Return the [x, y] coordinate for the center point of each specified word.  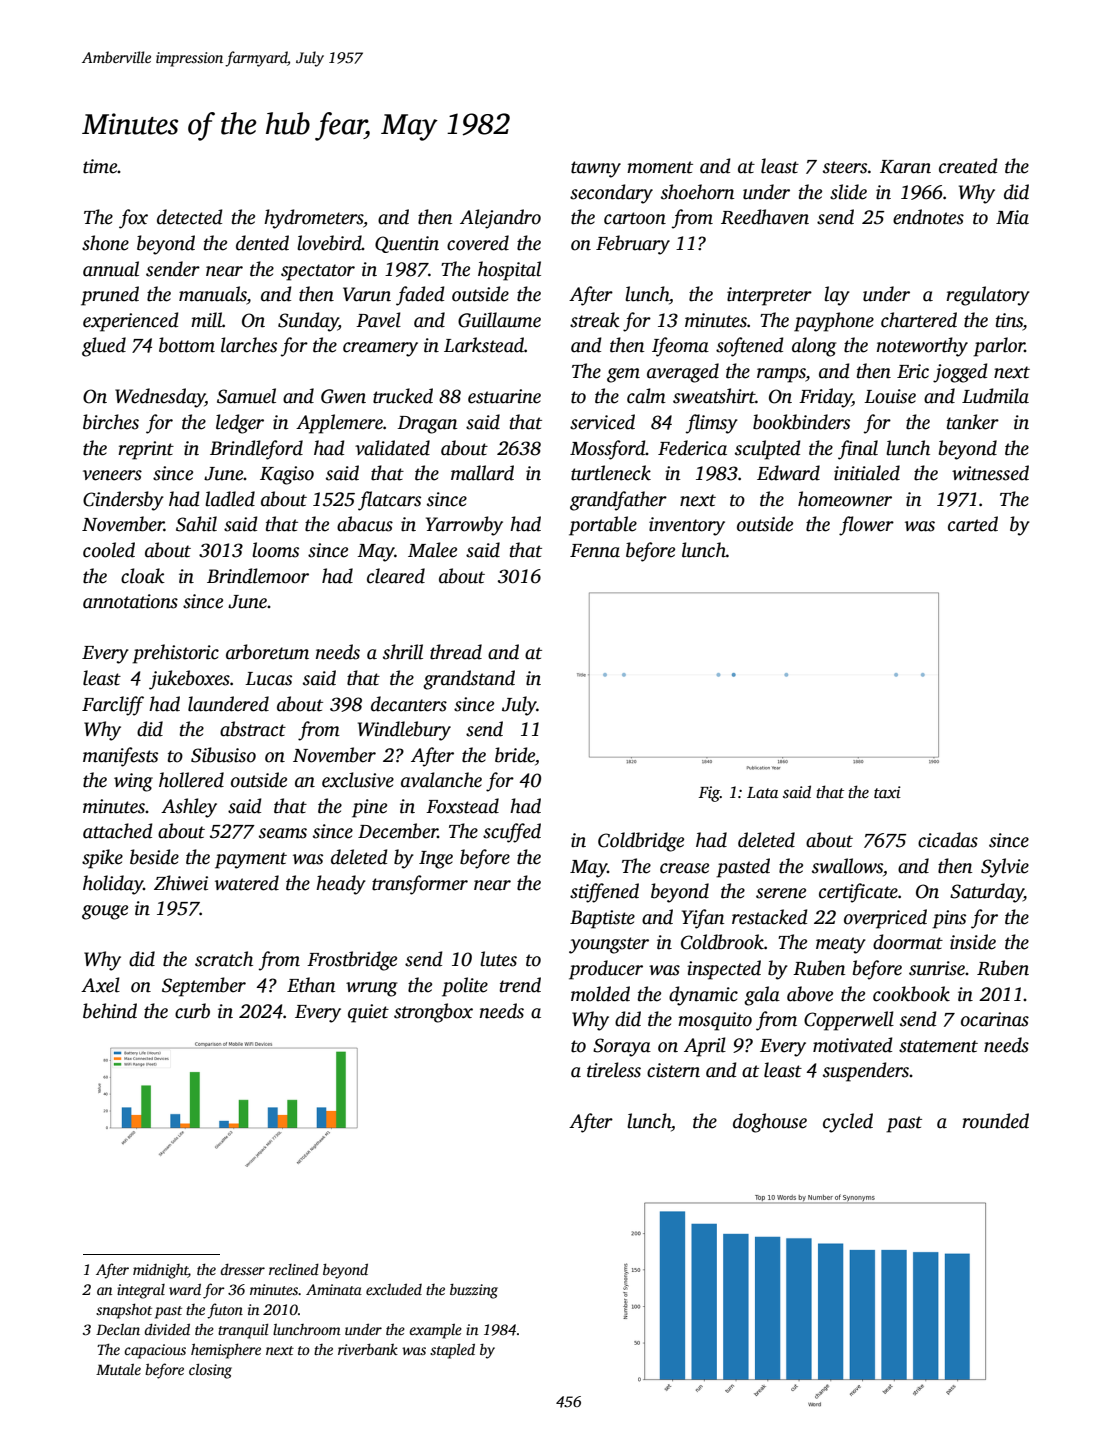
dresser [242, 1269]
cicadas [948, 840]
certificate [858, 893]
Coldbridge [641, 842]
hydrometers [313, 219]
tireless [614, 1070]
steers [845, 167]
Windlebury [404, 731]
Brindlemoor [258, 576]
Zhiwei [181, 883]
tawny [596, 169]
